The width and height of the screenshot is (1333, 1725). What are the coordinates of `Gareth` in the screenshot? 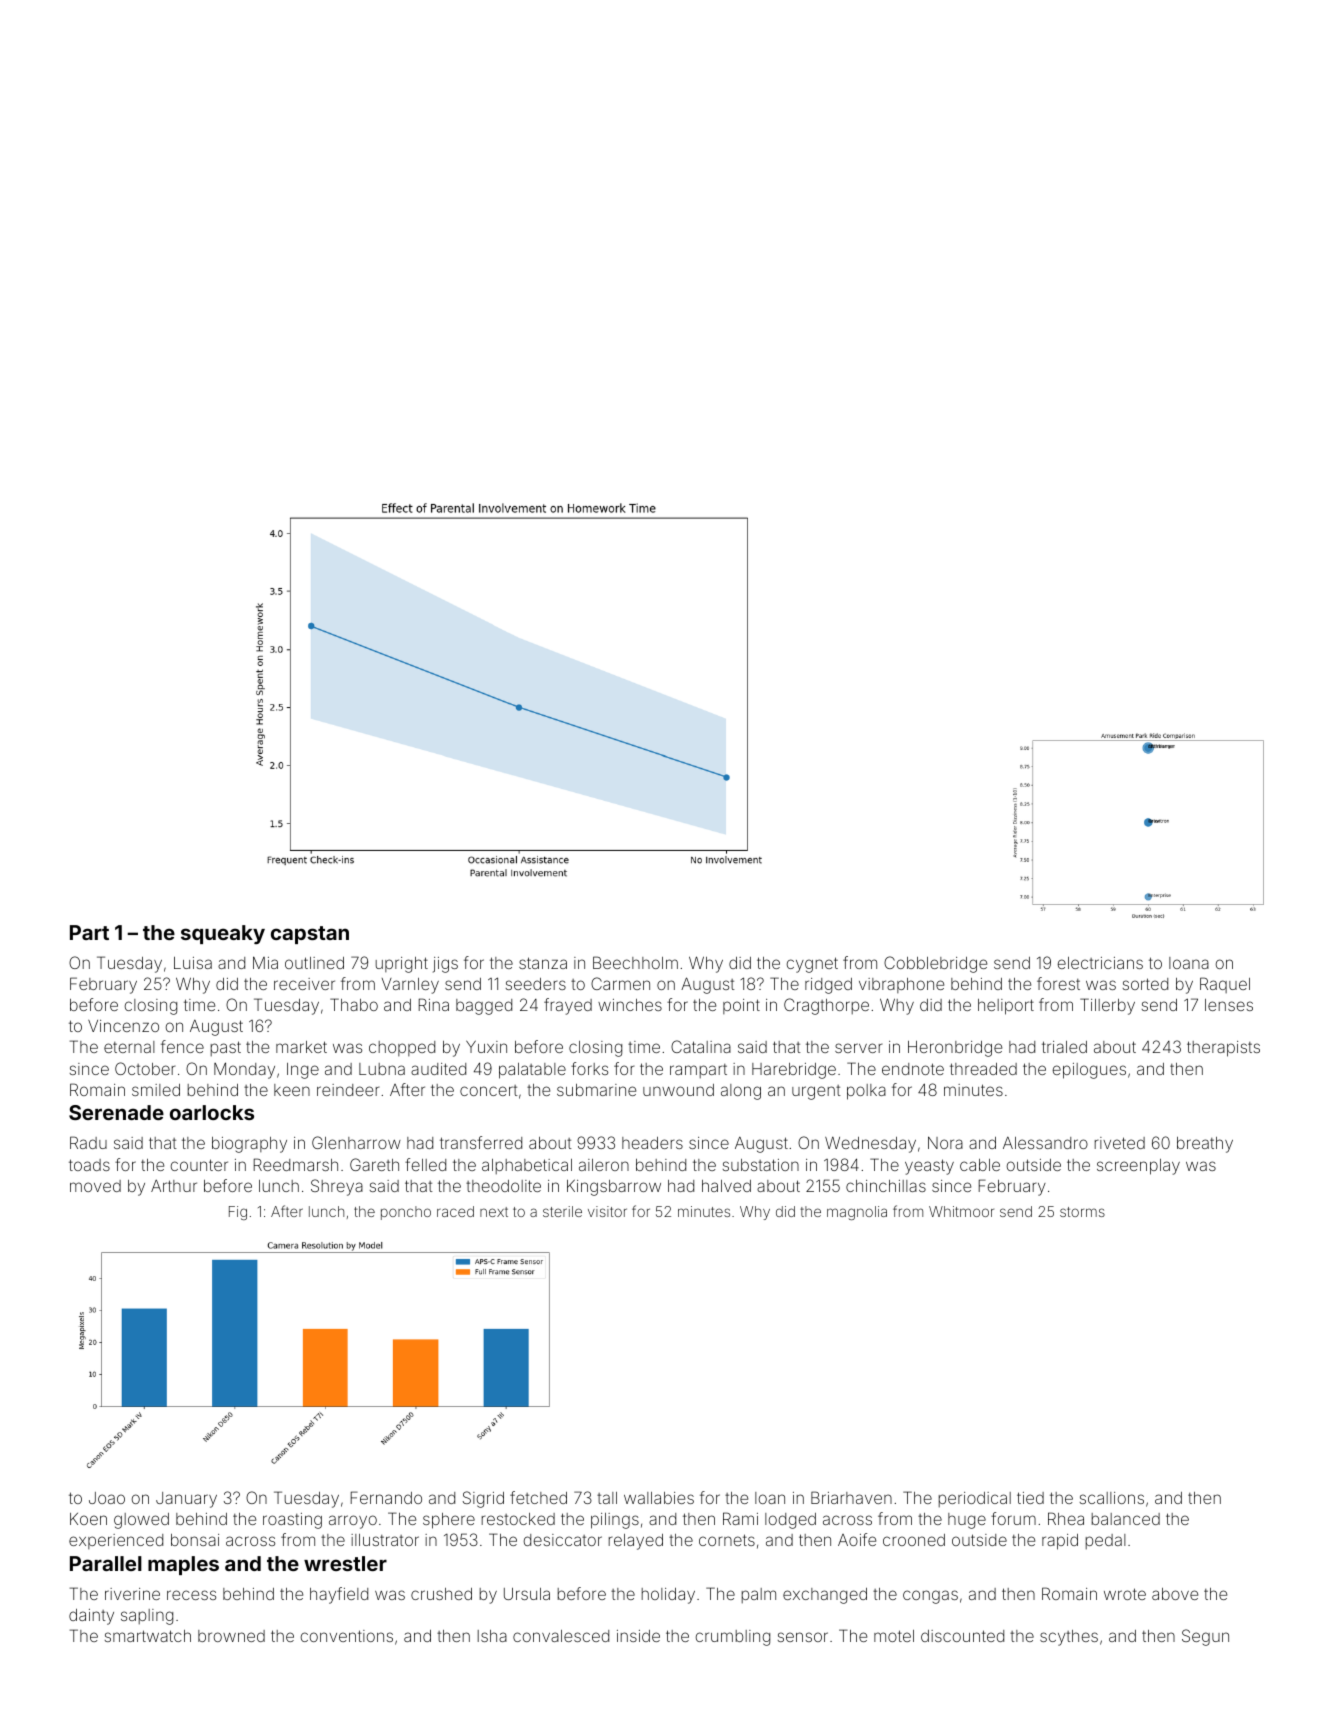 It's located at (374, 1164).
